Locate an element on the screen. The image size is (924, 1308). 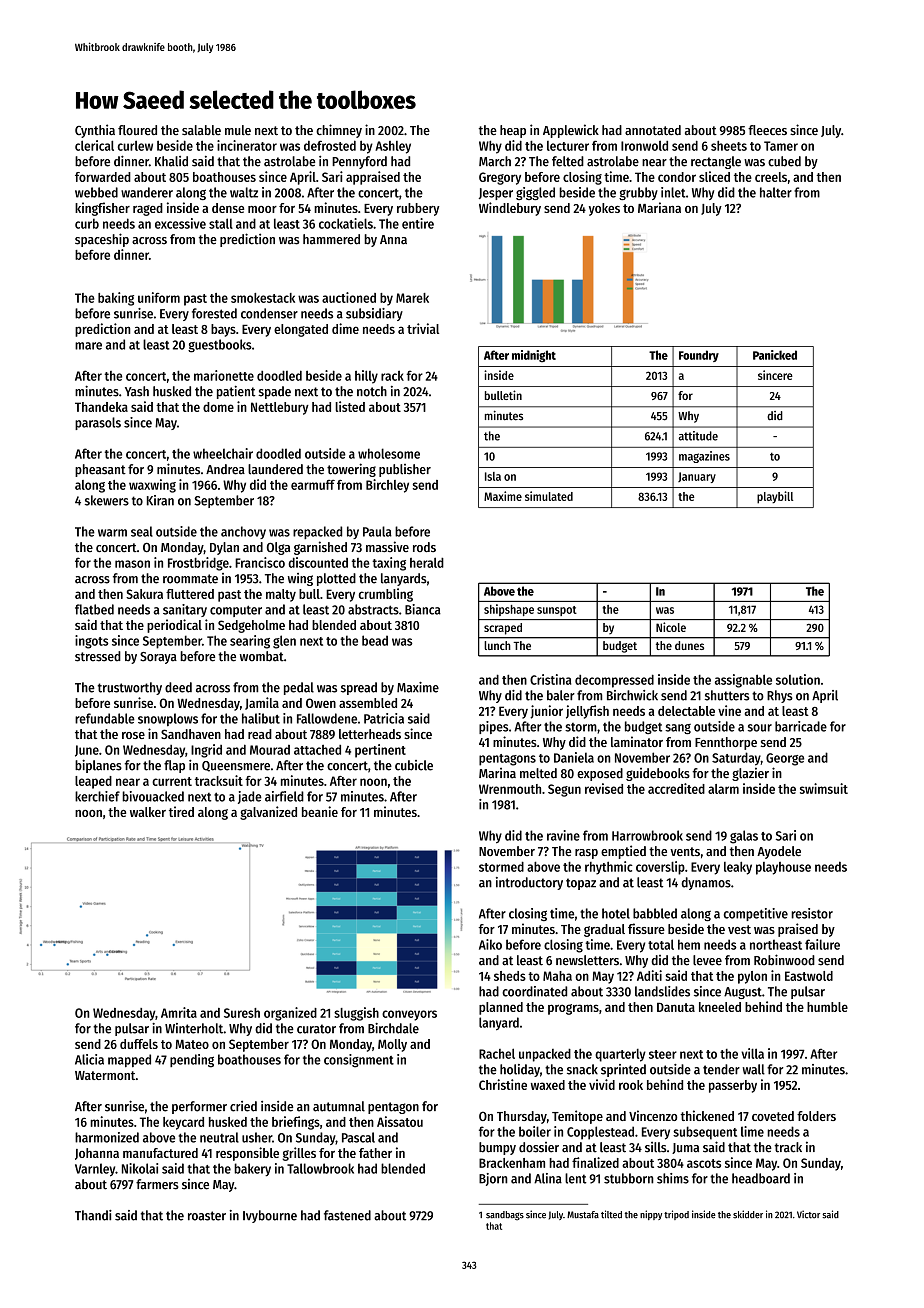
Isla is located at coordinates (493, 476).
